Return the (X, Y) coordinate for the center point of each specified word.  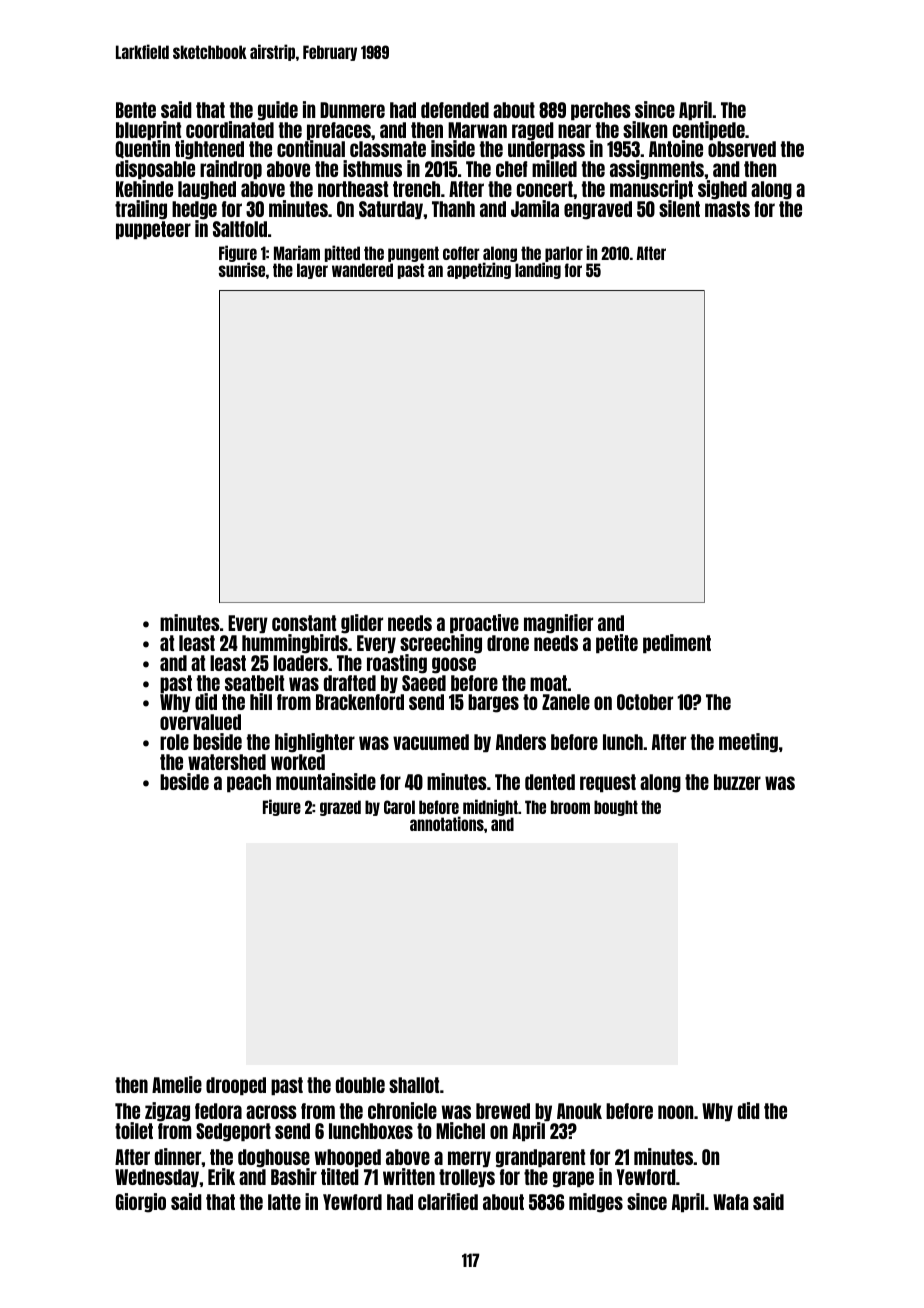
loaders (300, 663)
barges (493, 703)
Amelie (177, 1084)
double (360, 1085)
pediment (677, 643)
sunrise (242, 270)
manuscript (651, 190)
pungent (413, 254)
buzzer (737, 782)
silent (679, 208)
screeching (441, 644)
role (174, 742)
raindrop (231, 169)
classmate (388, 149)
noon (675, 1112)
